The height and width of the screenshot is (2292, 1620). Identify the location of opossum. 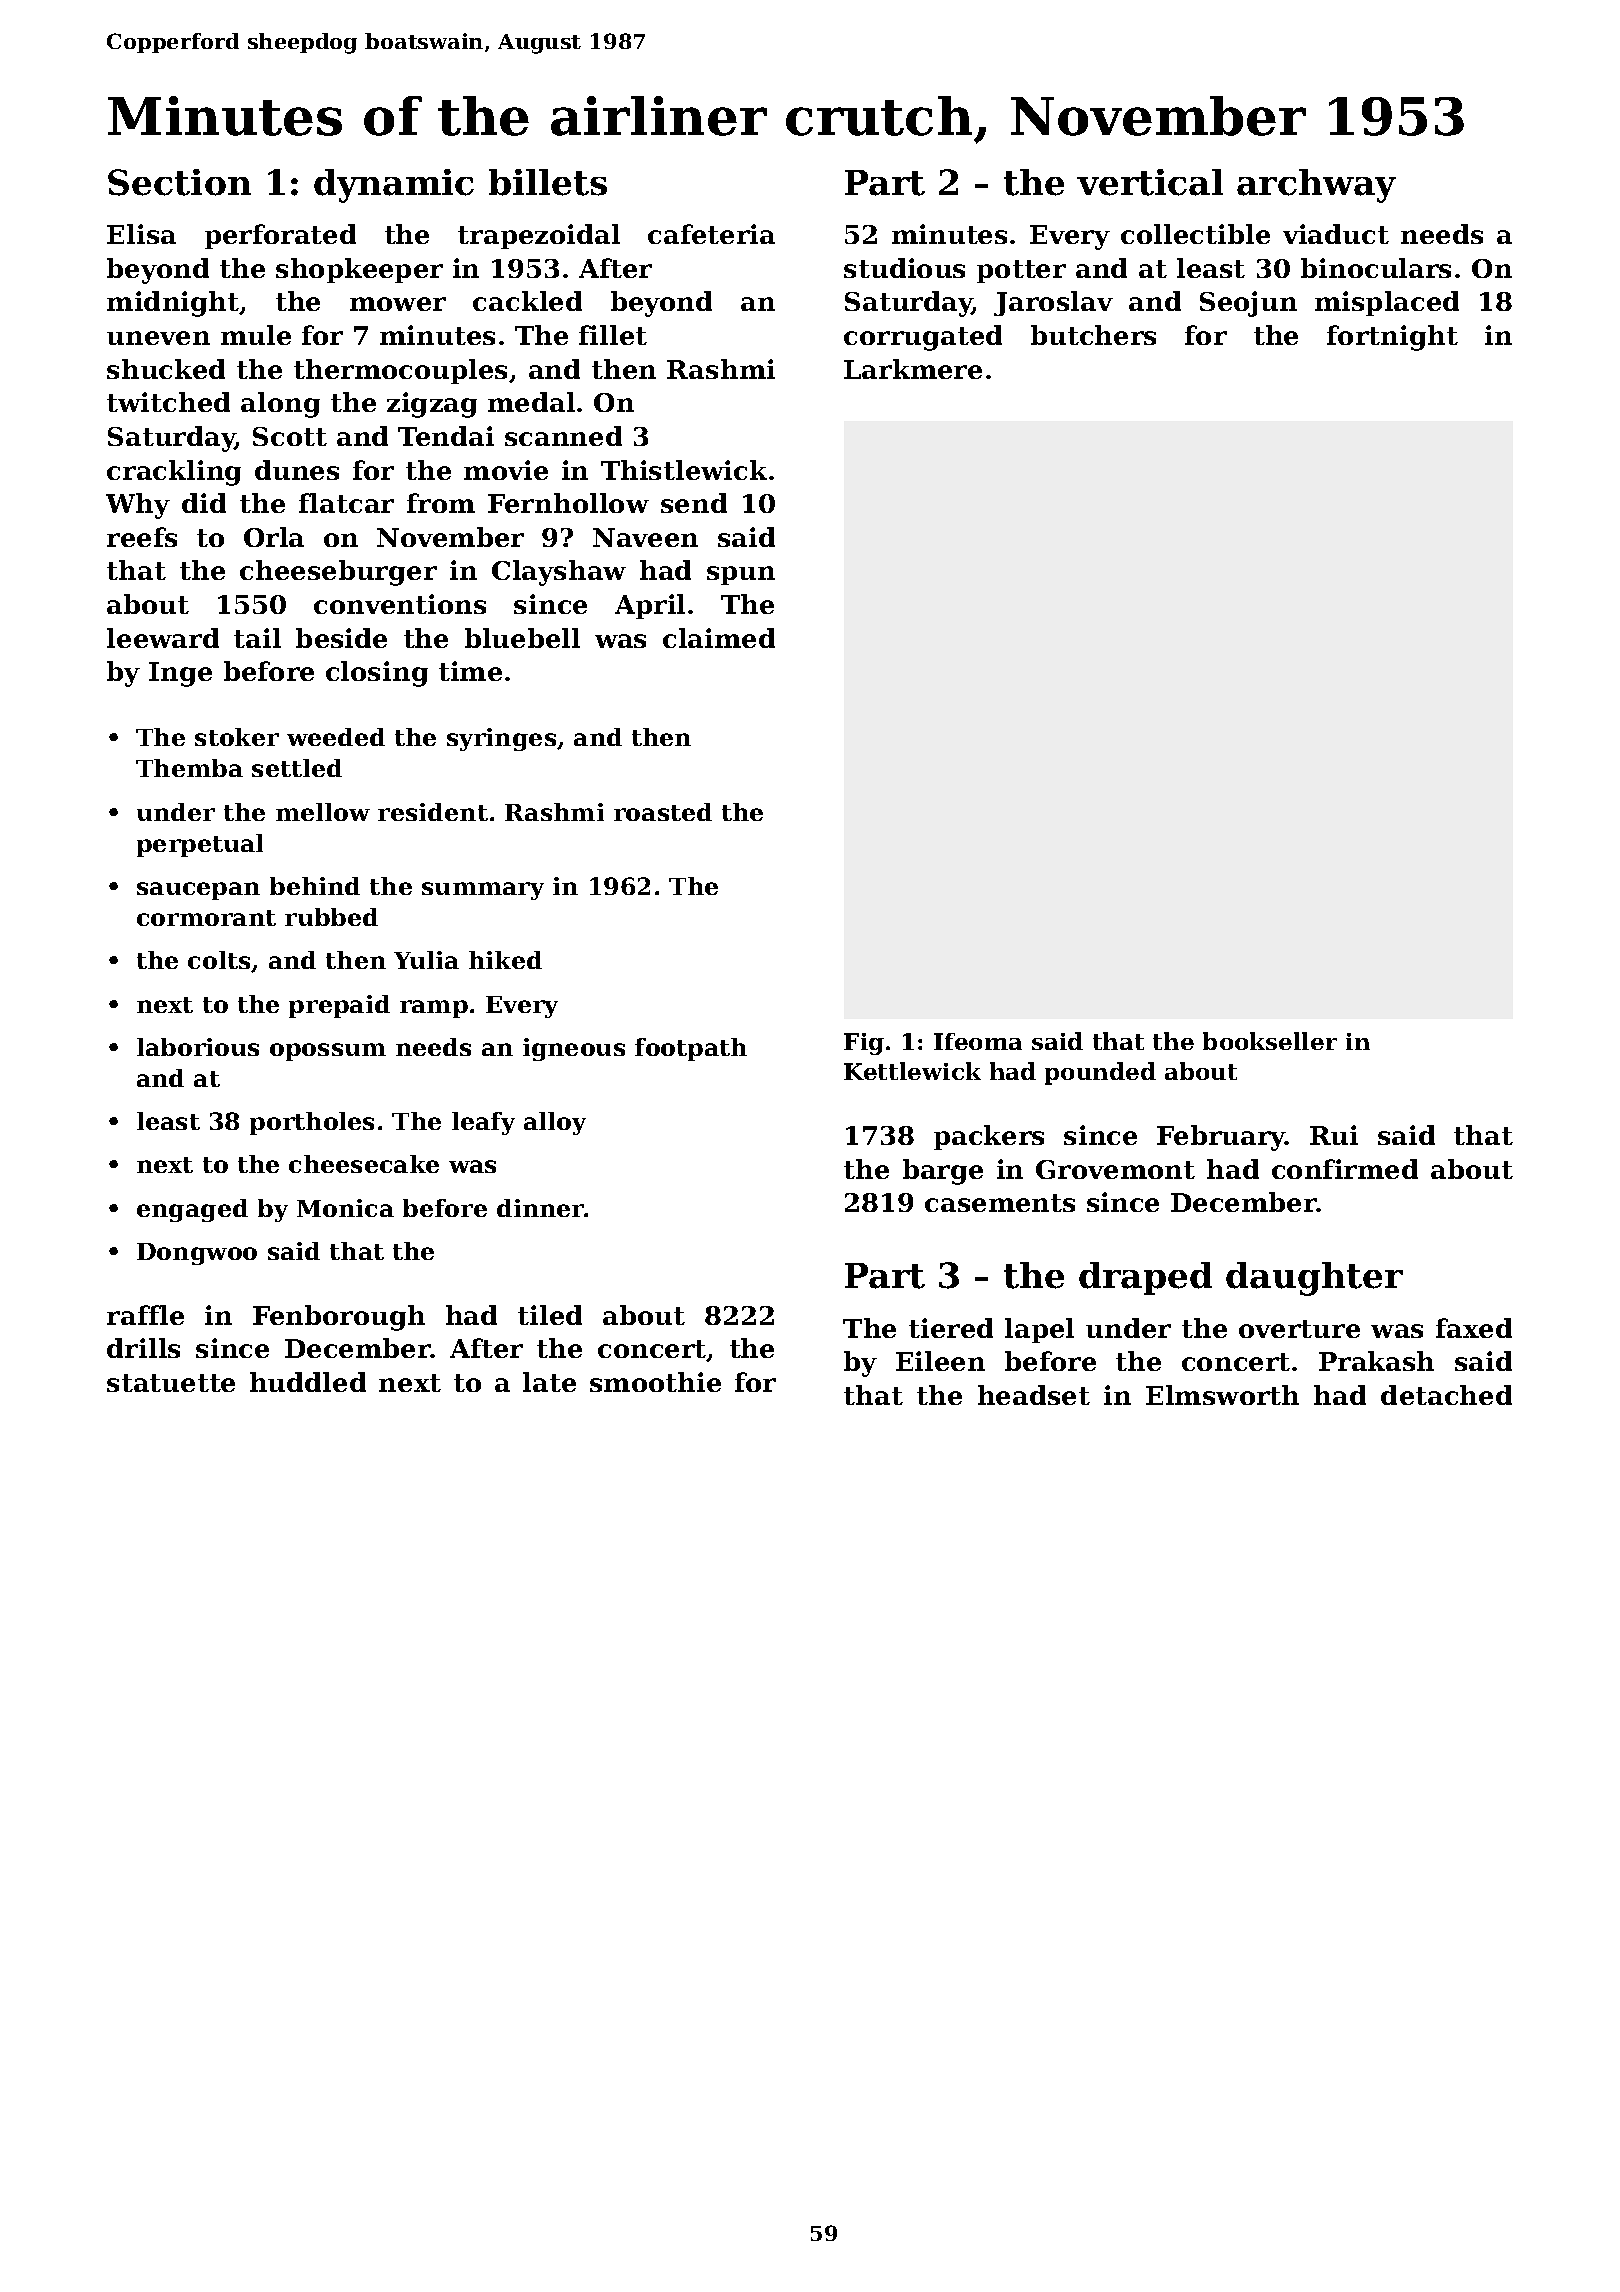
(328, 1052).
